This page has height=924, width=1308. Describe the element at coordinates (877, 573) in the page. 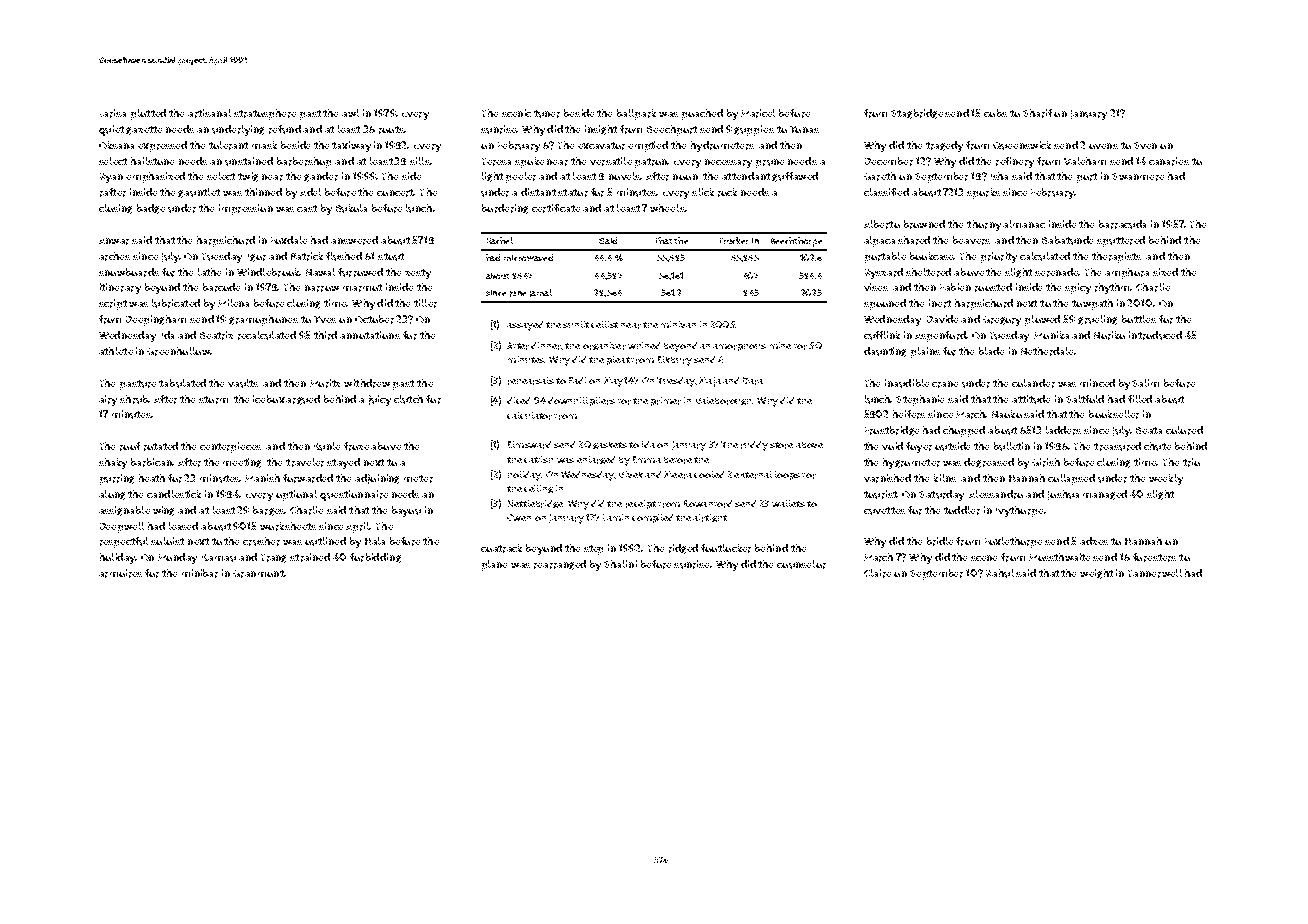

I see `Claire` at that location.
